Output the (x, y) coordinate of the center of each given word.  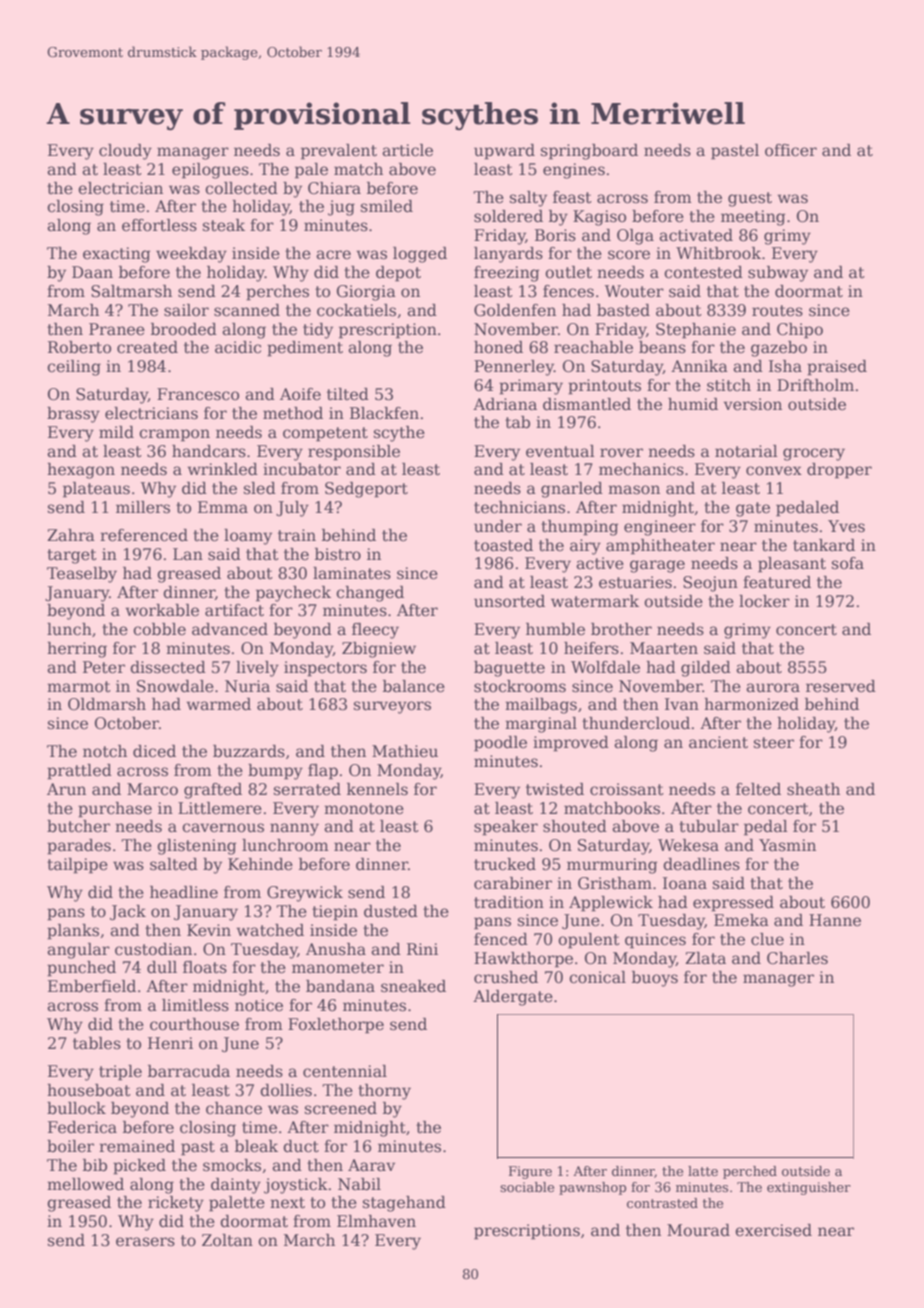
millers (143, 507)
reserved (841, 686)
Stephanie (696, 331)
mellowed (85, 1184)
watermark (595, 601)
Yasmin (787, 845)
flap (323, 772)
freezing (506, 274)
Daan (92, 272)
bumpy (275, 772)
